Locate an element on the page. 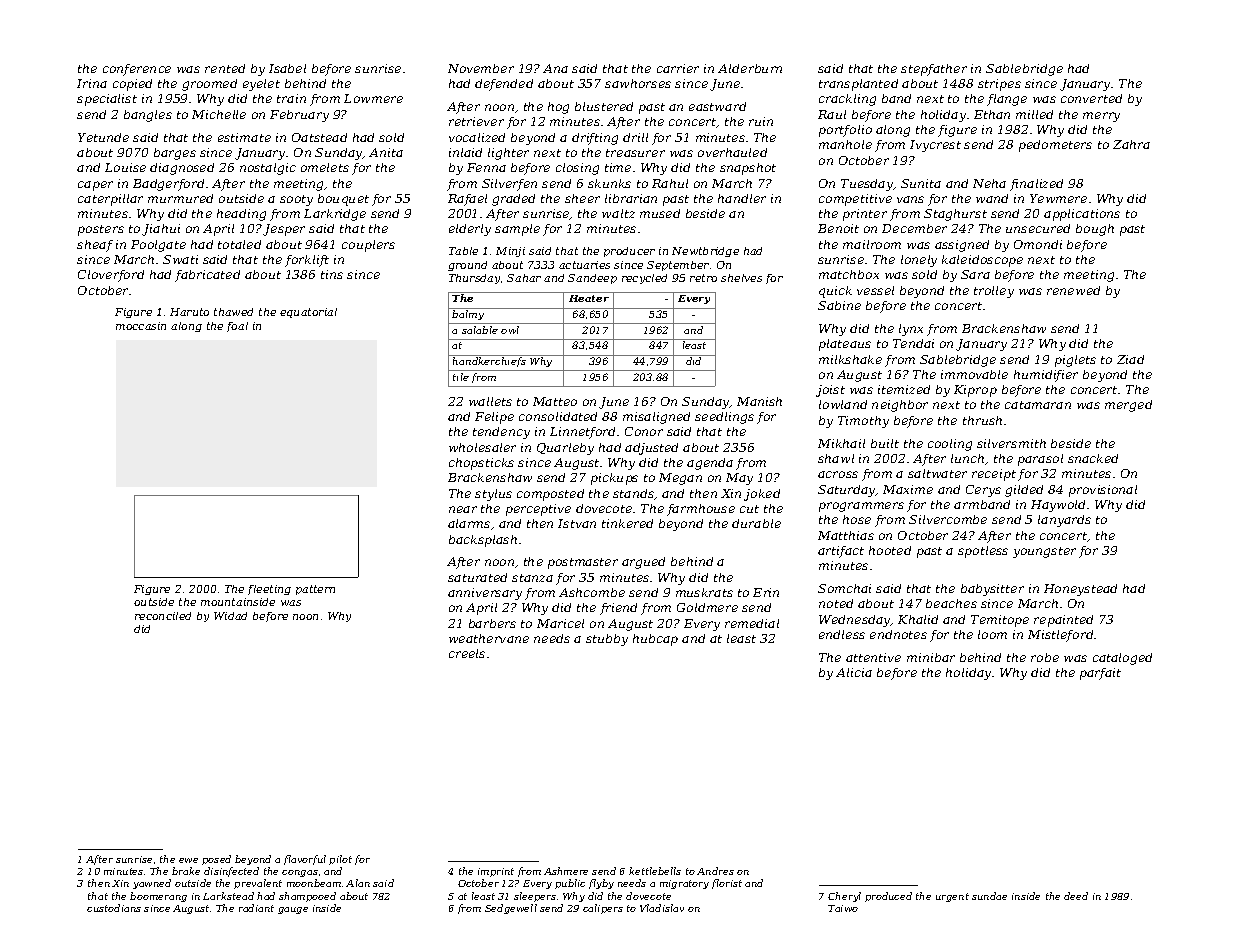  near is located at coordinates (463, 509).
